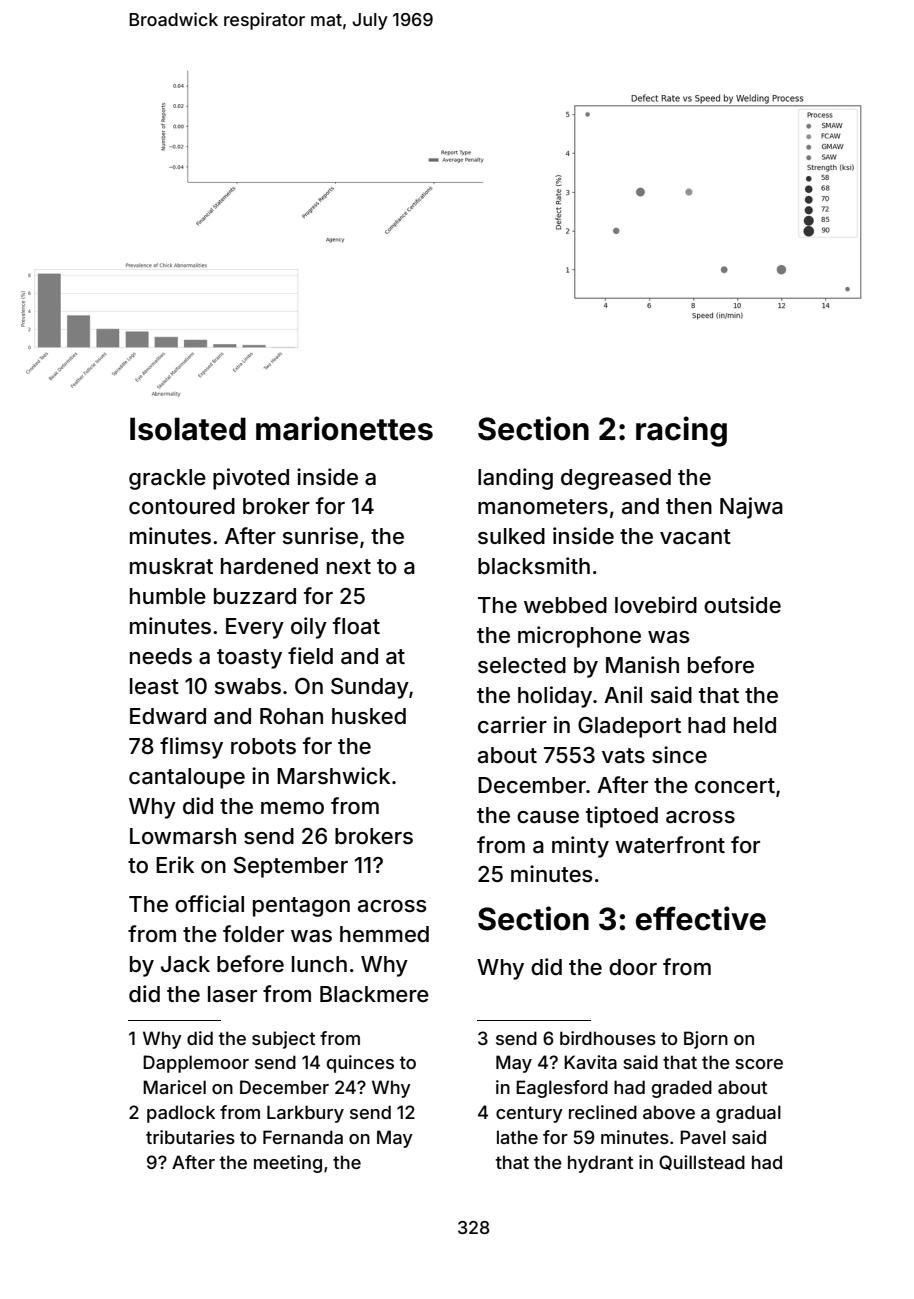 This screenshot has width=914, height=1299. Describe the element at coordinates (187, 778) in the screenshot. I see `cantaloupe` at that location.
